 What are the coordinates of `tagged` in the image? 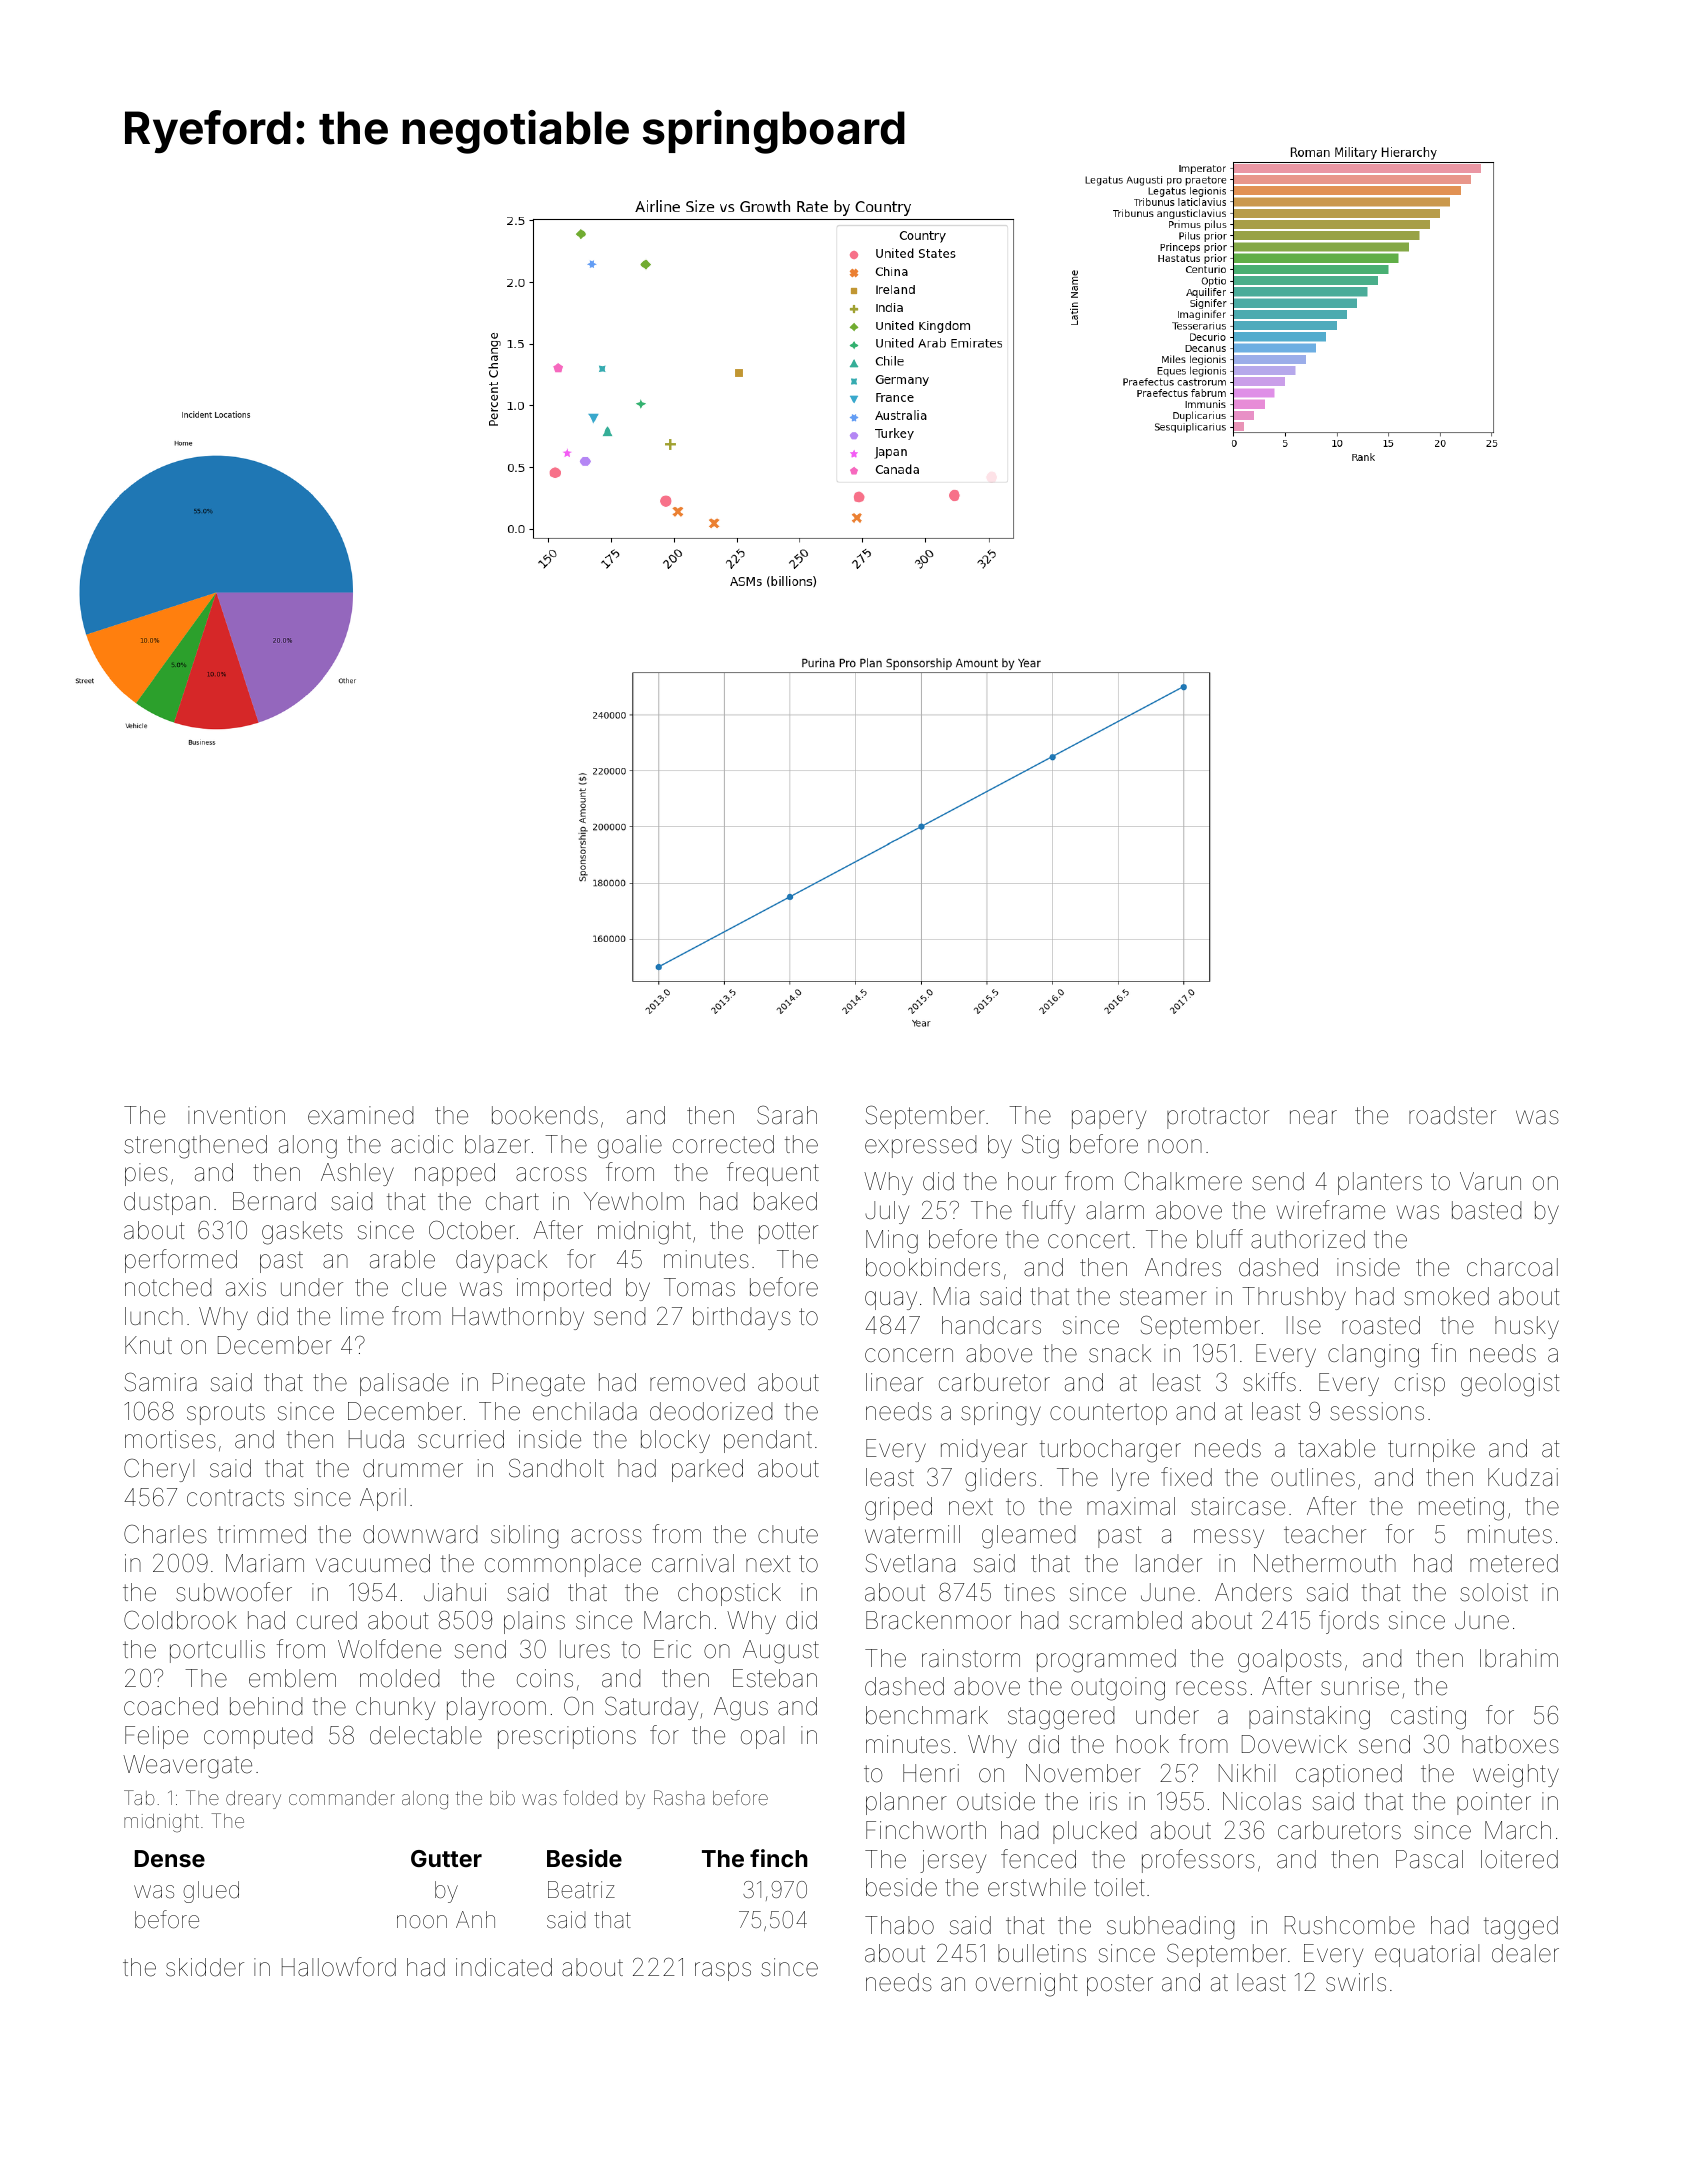 It's located at (1521, 1928).
